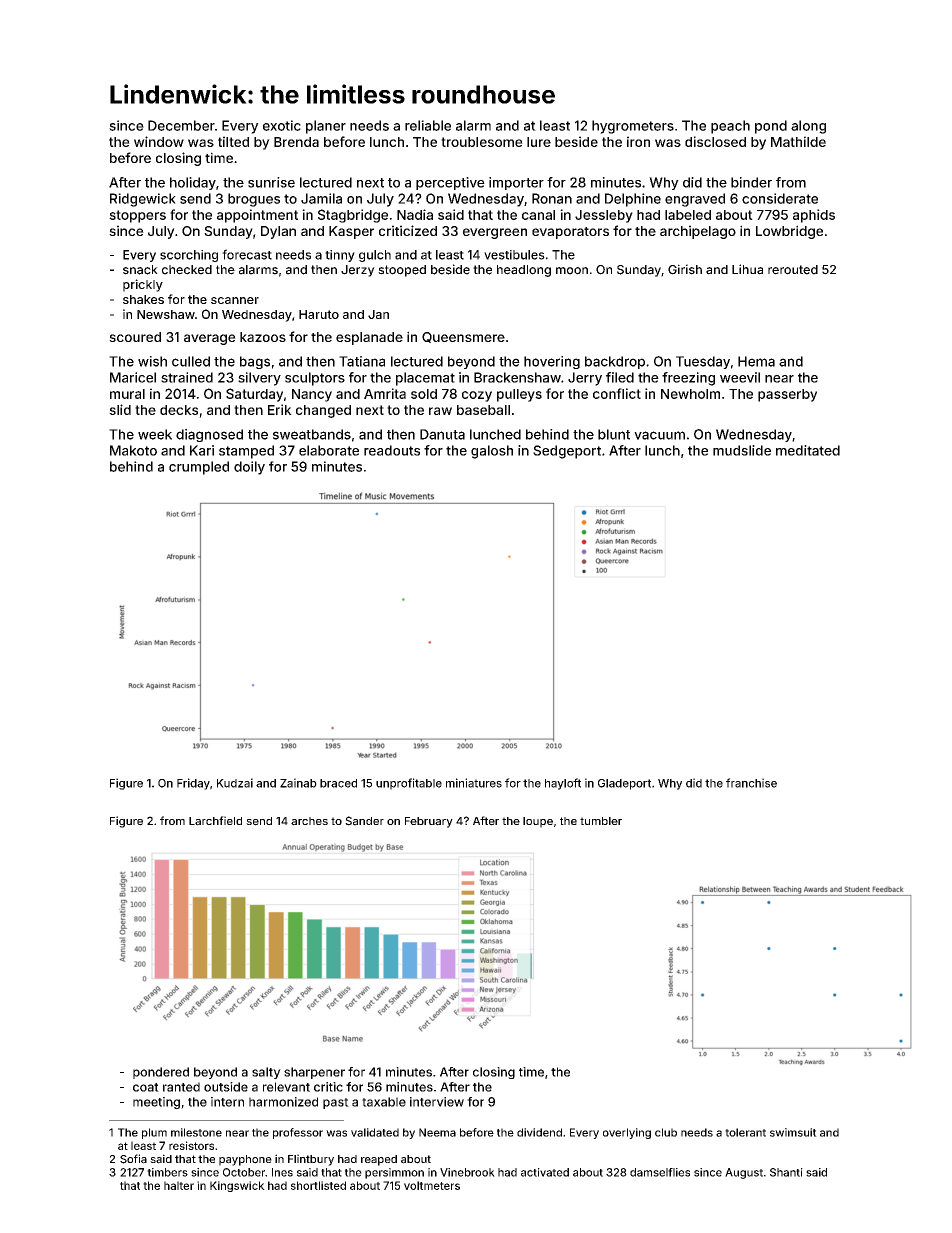 The height and width of the screenshot is (1233, 952). I want to click on Shanti, so click(786, 1172).
